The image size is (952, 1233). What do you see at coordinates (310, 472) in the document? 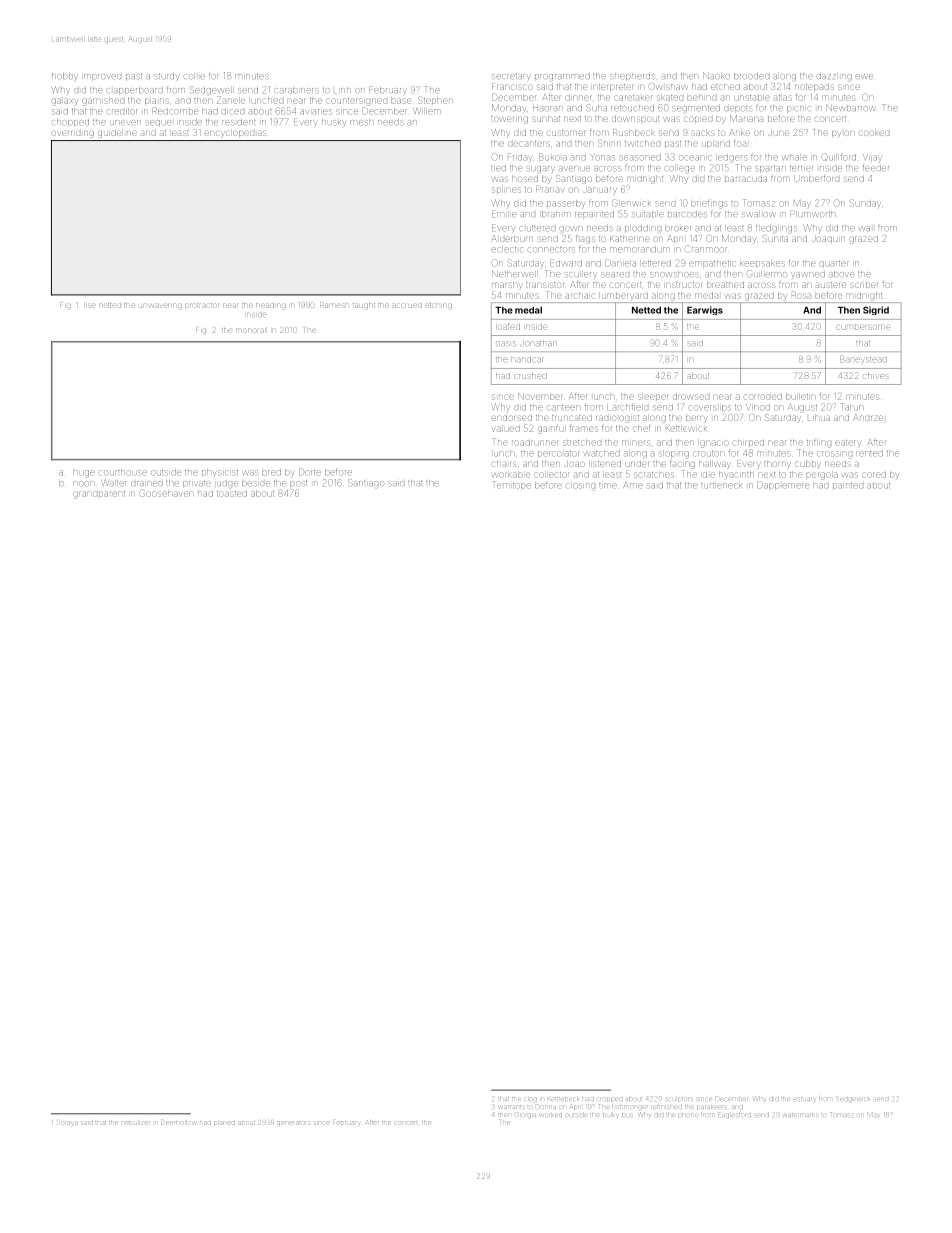
I see `Dorte` at bounding box center [310, 472].
